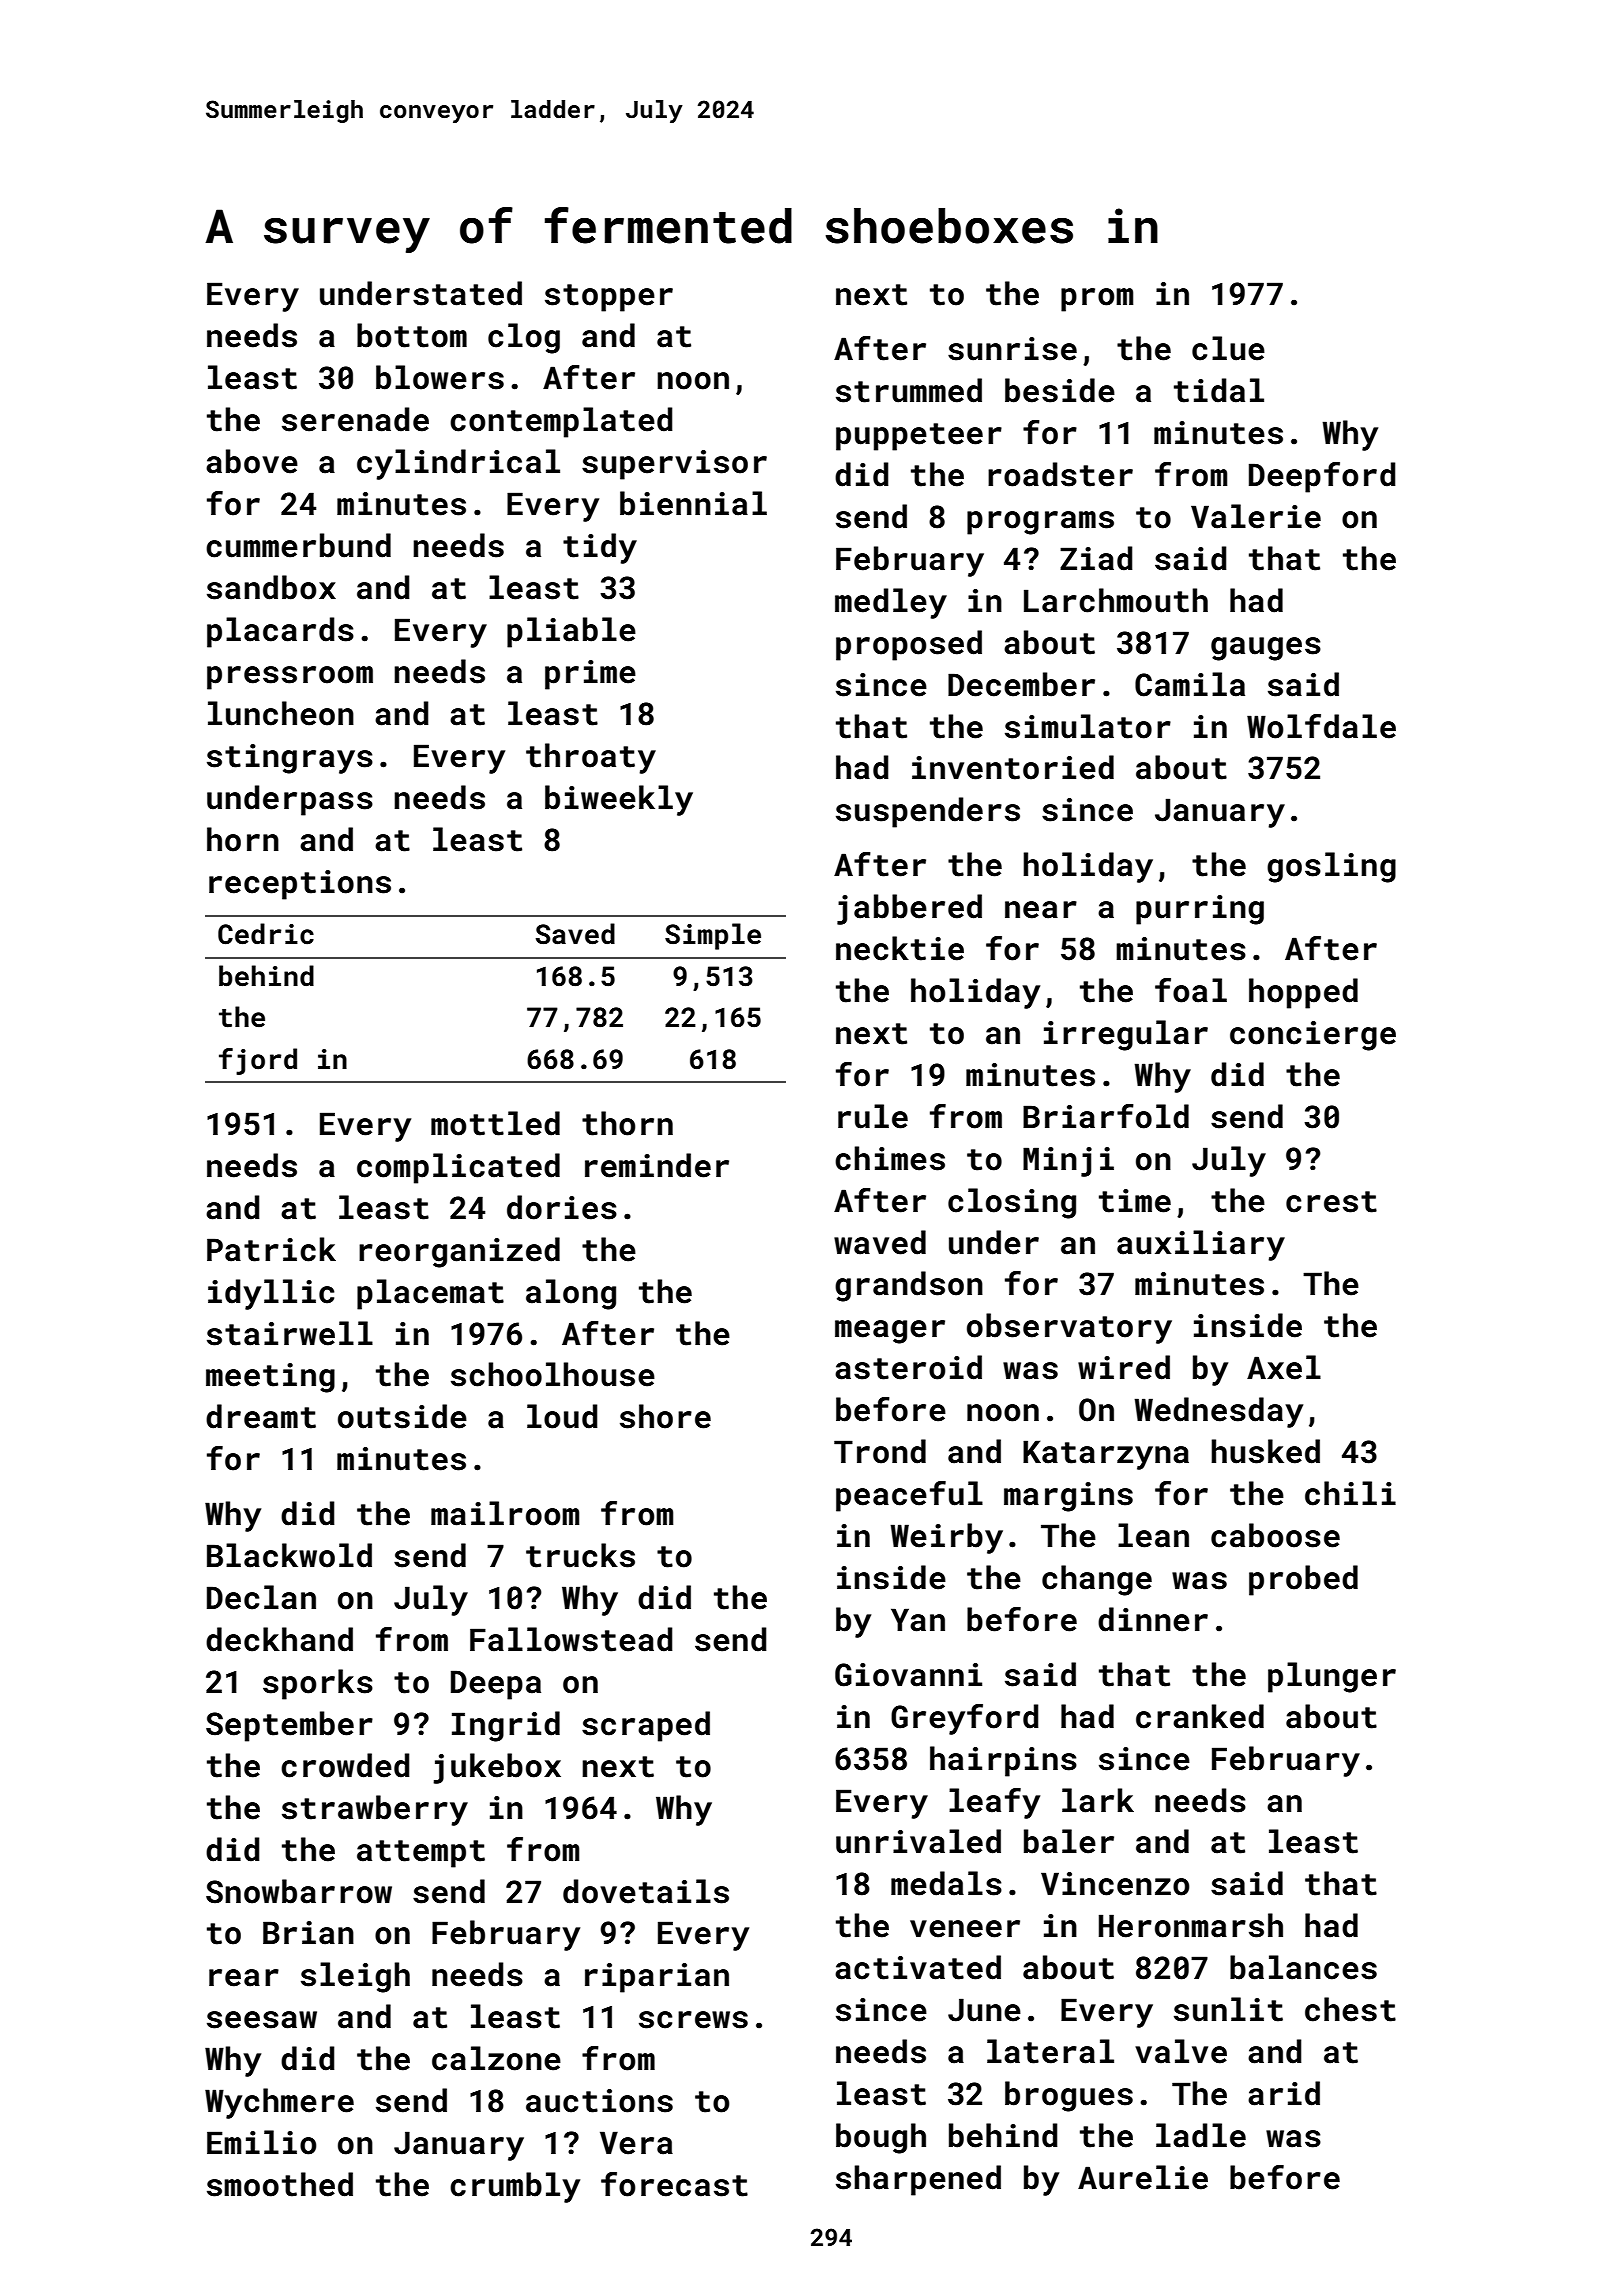 This page has height=2292, width=1620. I want to click on seesaw, so click(262, 2020).
